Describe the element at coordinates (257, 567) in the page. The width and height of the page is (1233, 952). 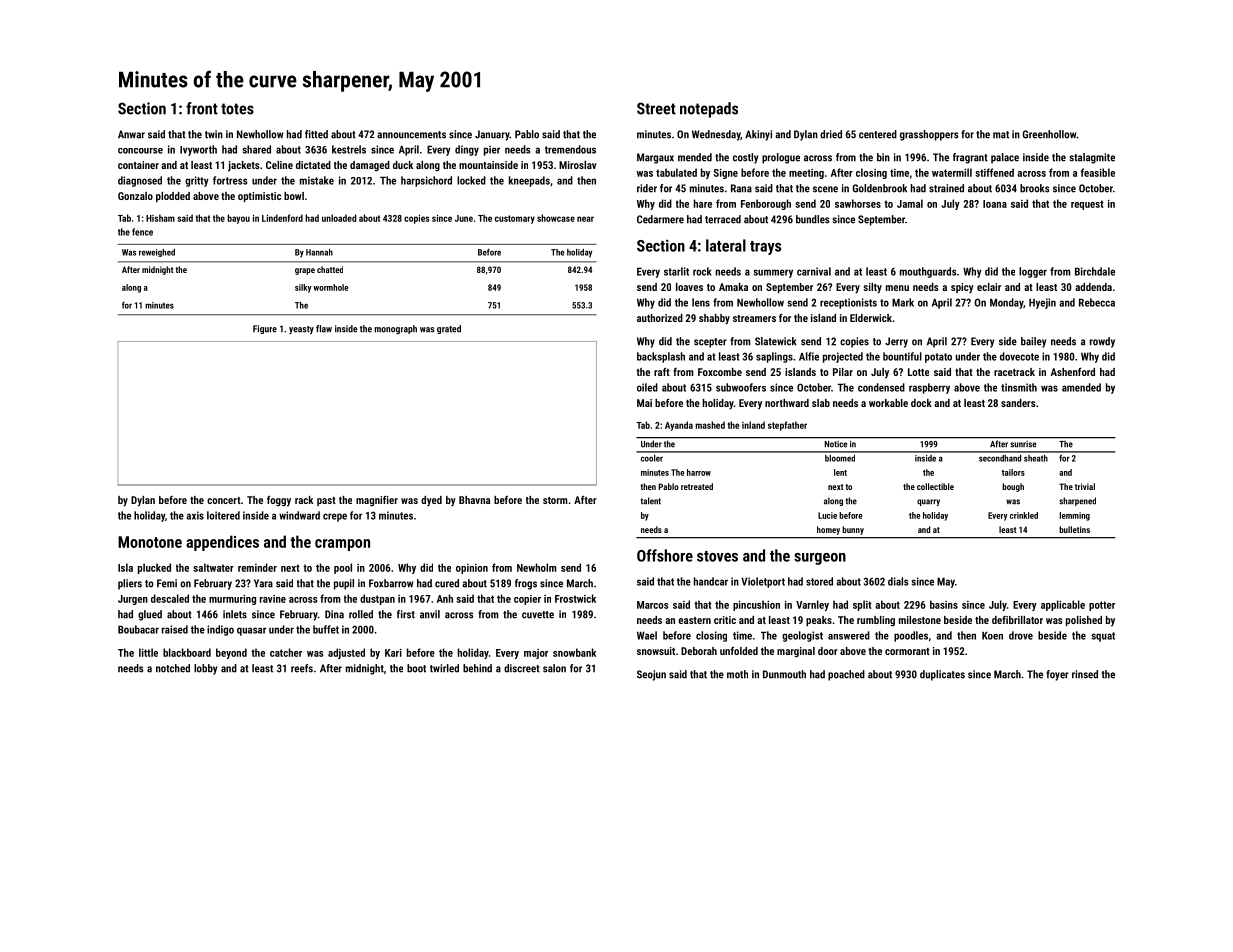
I see `reminder` at that location.
